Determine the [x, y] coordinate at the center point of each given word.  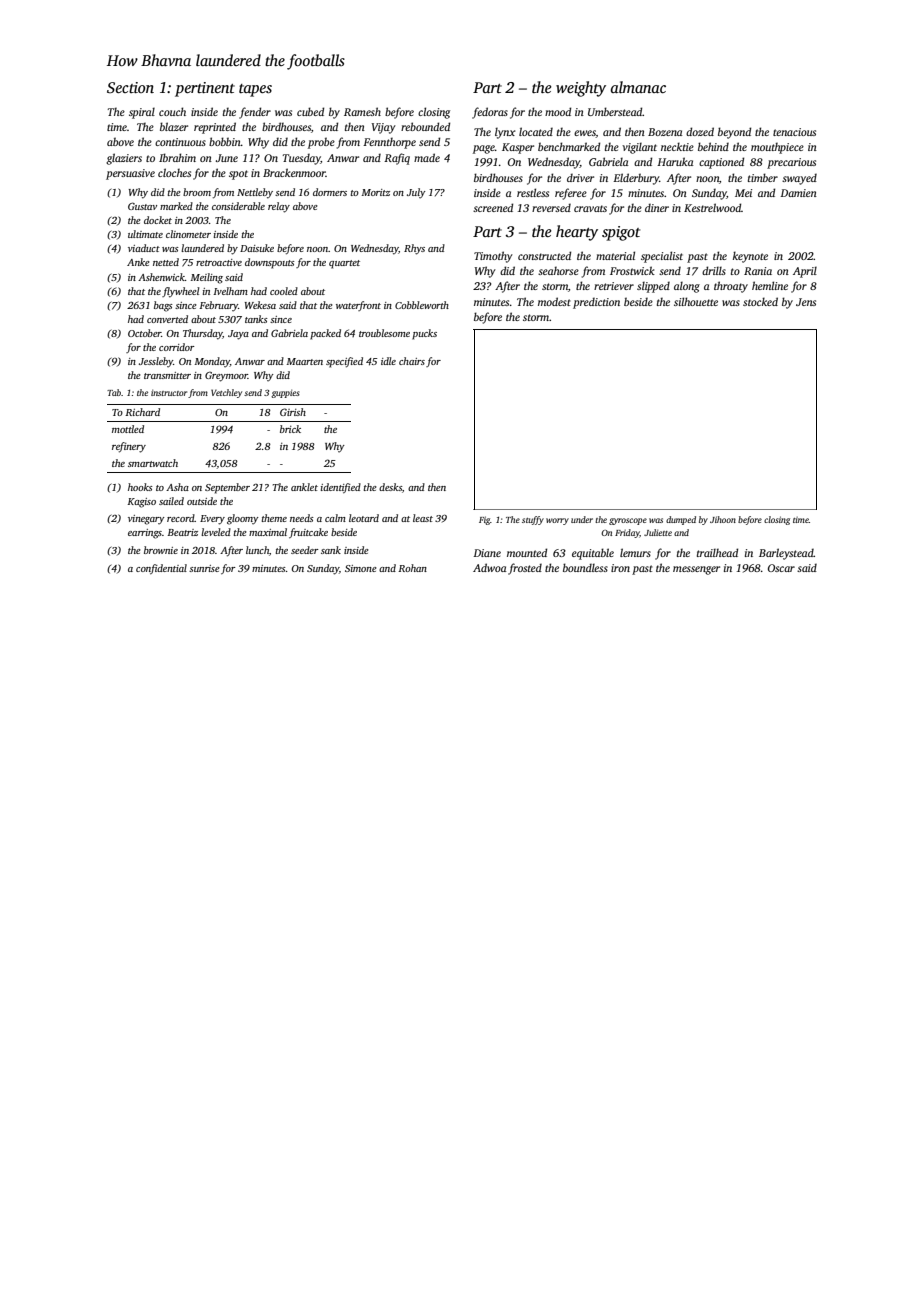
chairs [412, 361]
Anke [138, 262]
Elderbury [636, 179]
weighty [581, 89]
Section [130, 87]
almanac [638, 87]
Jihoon [723, 519]
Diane [487, 553]
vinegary [146, 520]
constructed [544, 255]
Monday [212, 362]
